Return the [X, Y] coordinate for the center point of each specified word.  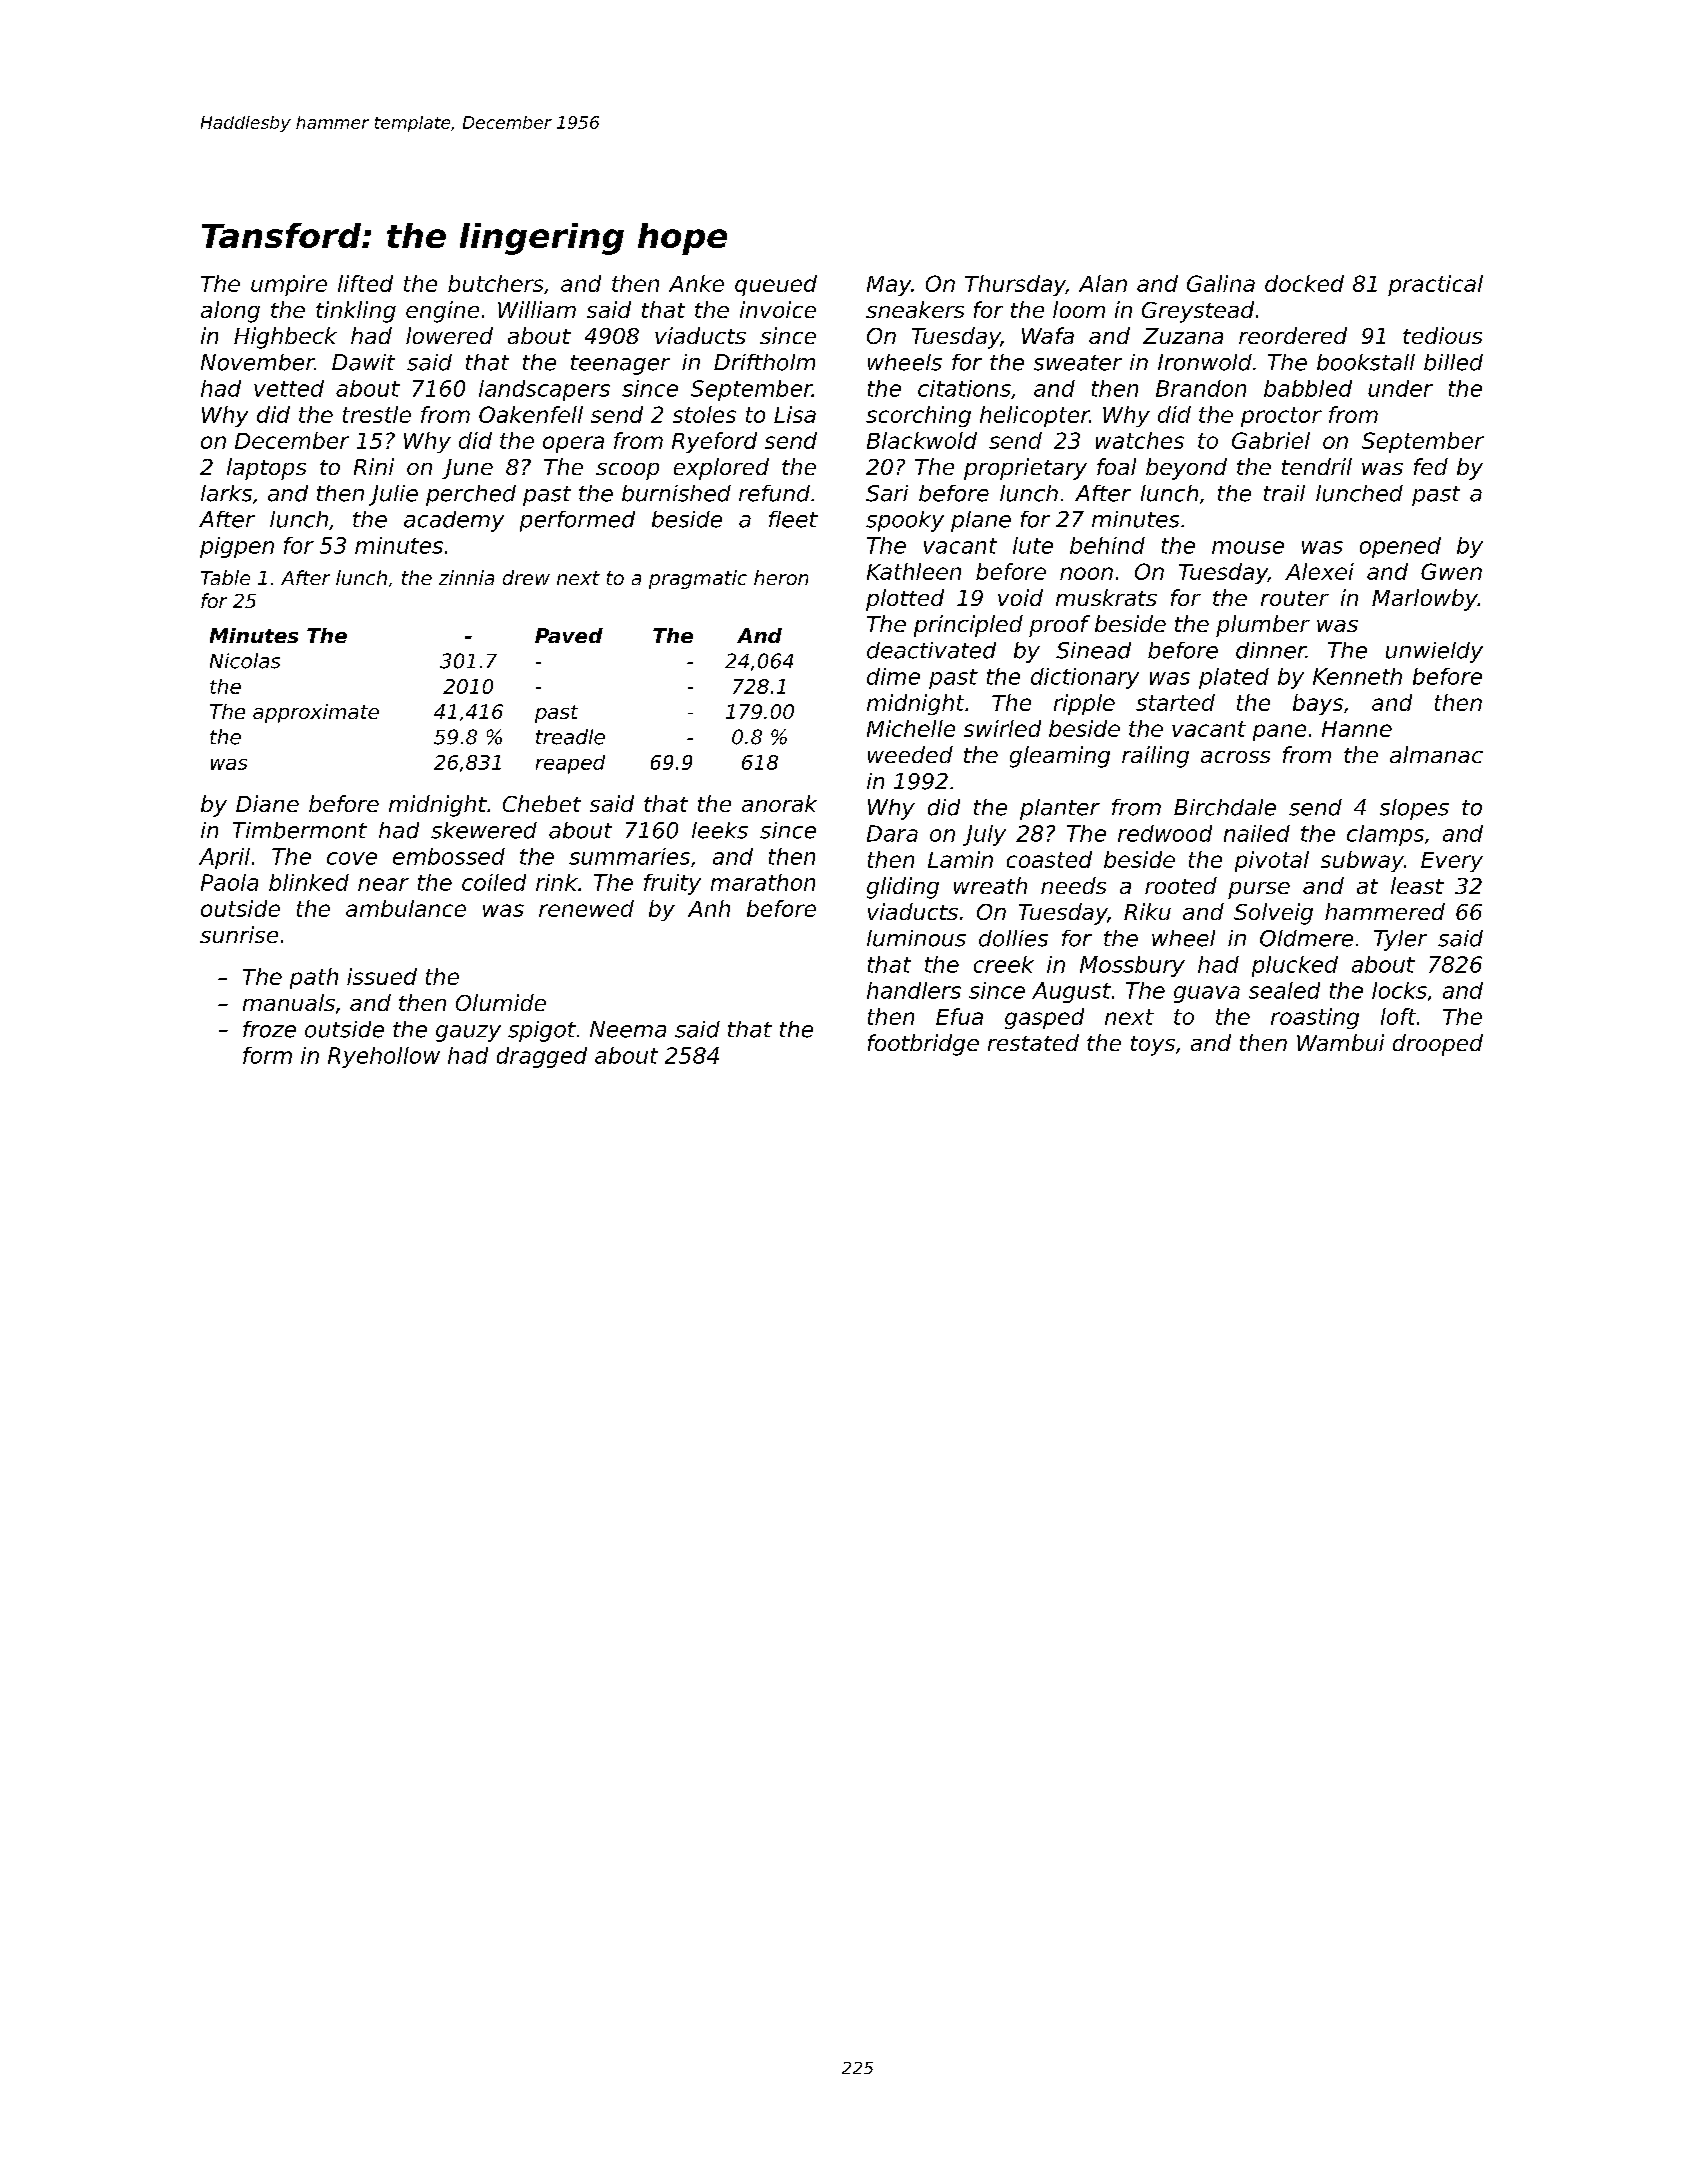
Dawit [363, 362]
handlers [914, 990]
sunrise [239, 934]
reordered [1293, 335]
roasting [1315, 1018]
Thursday [1015, 285]
